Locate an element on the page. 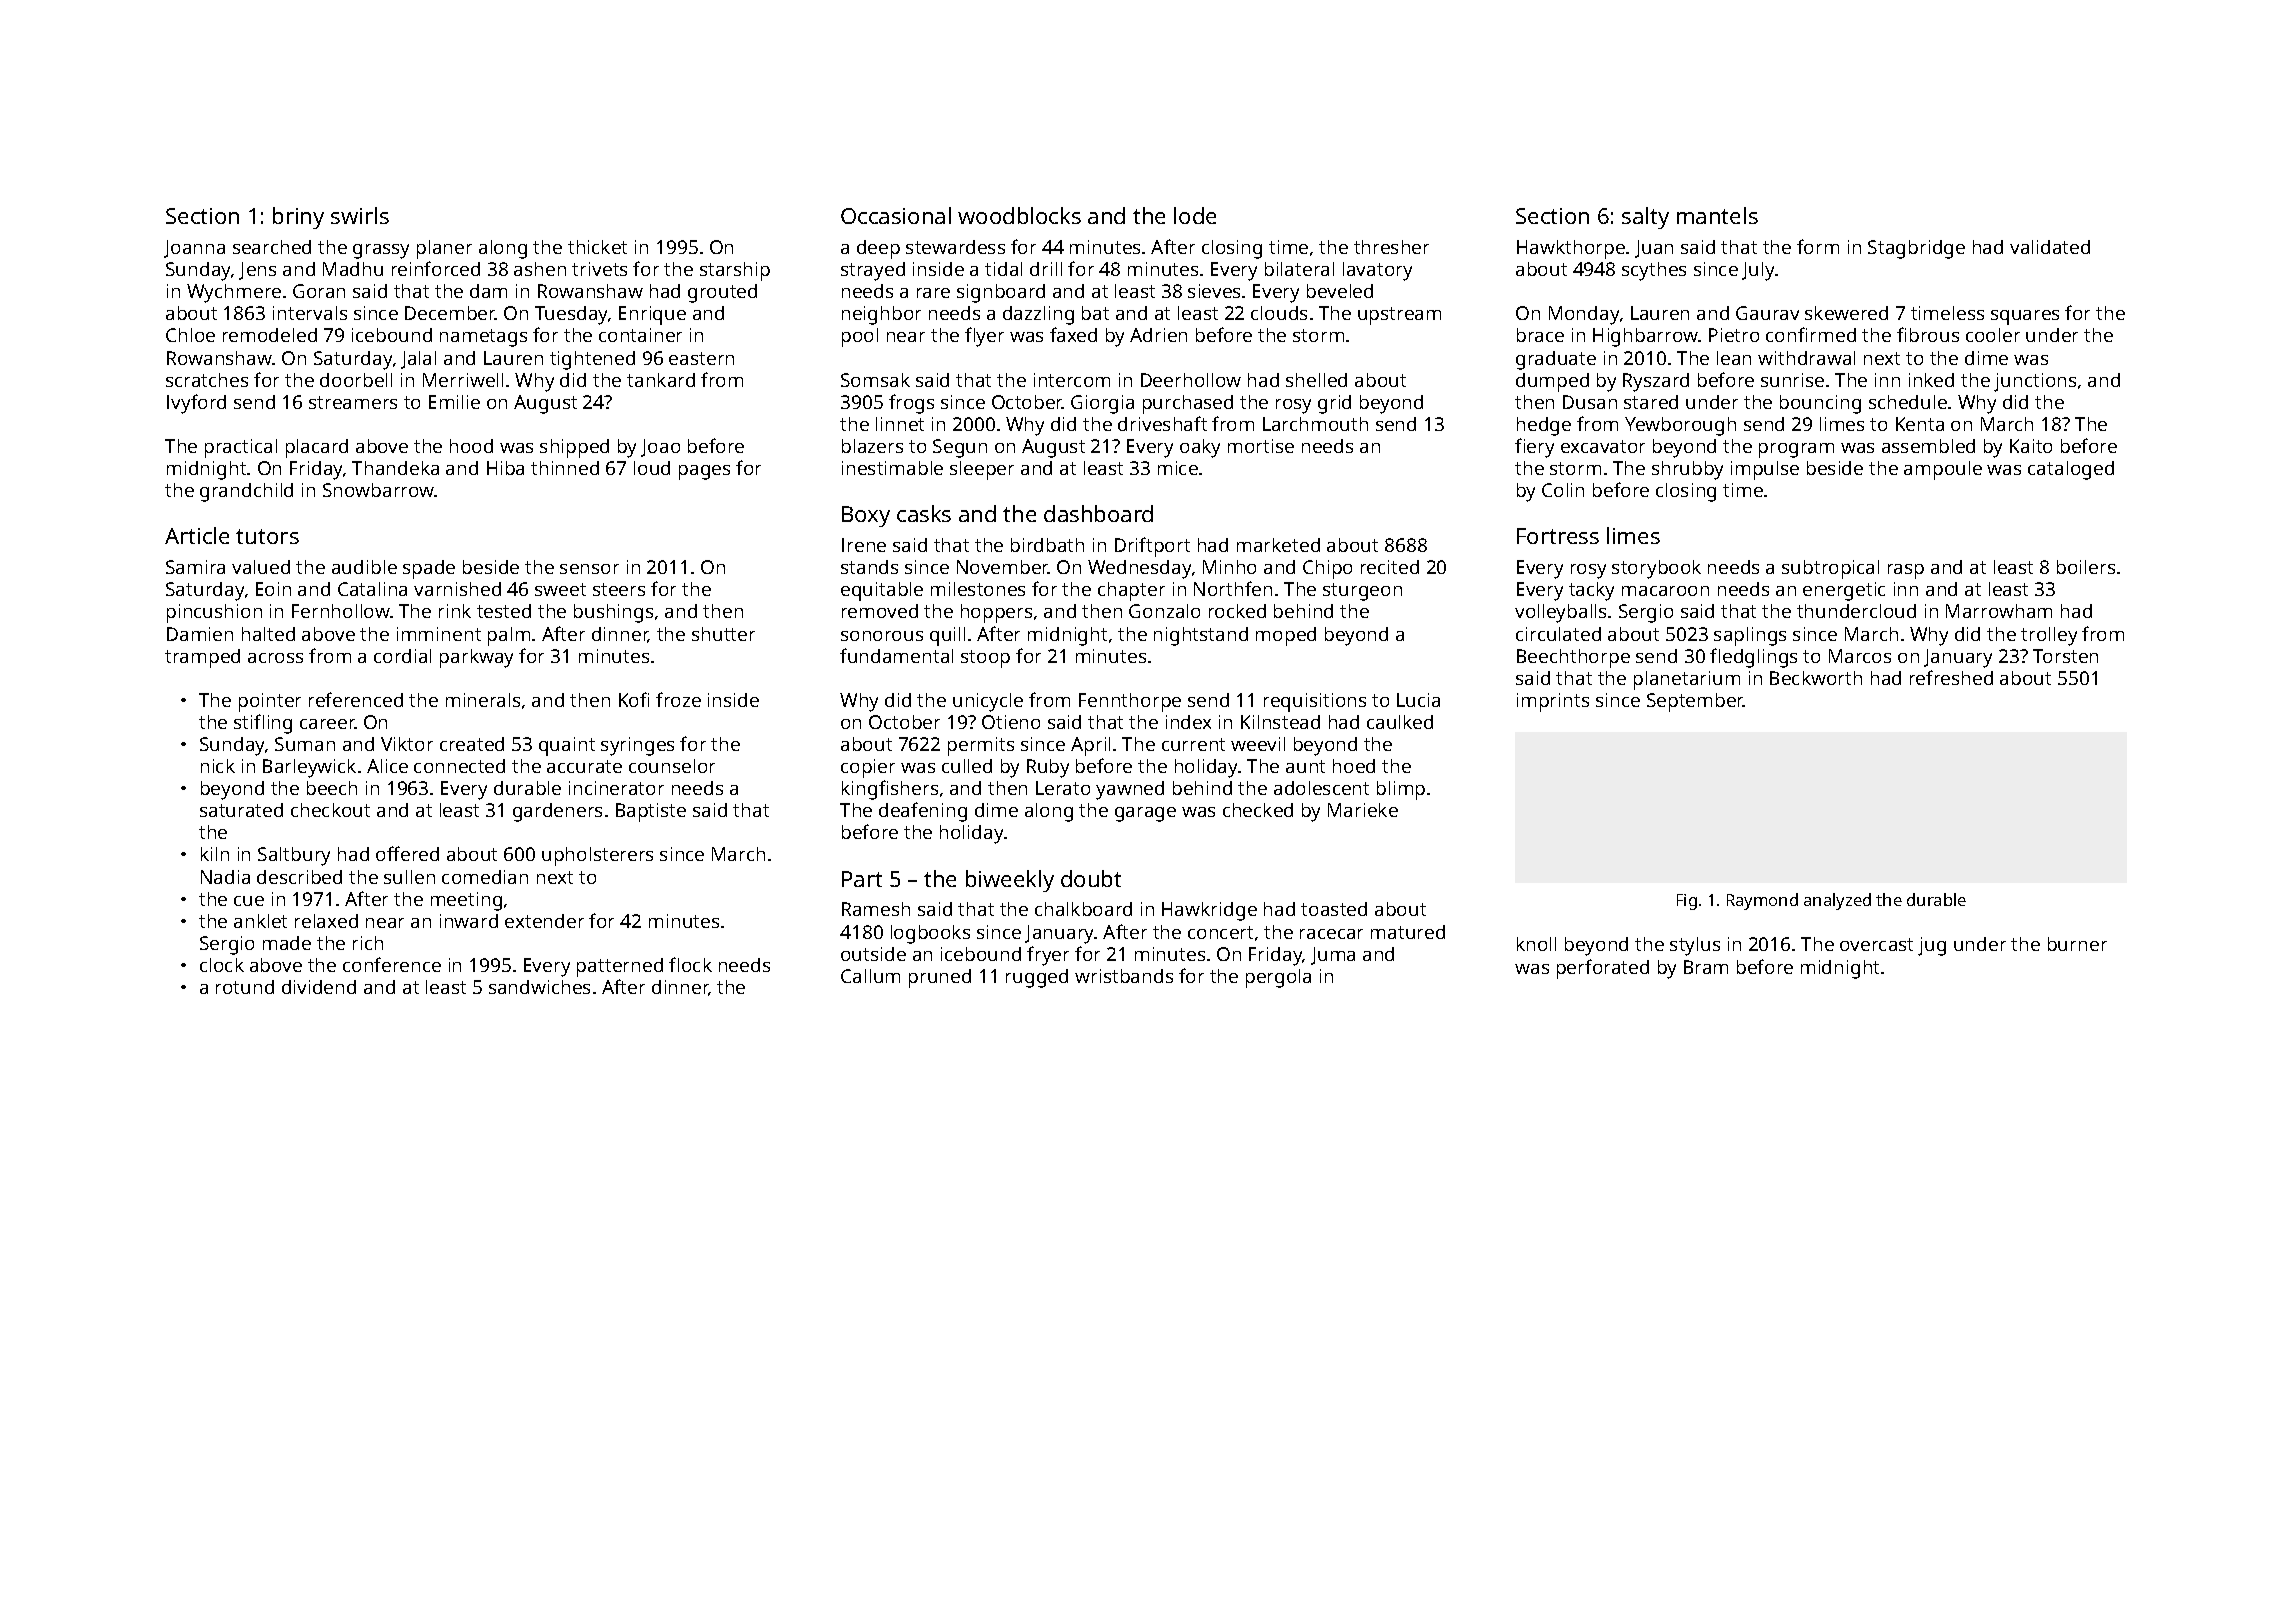 Image resolution: width=2292 pixels, height=1620 pixels. planer is located at coordinates (444, 249).
